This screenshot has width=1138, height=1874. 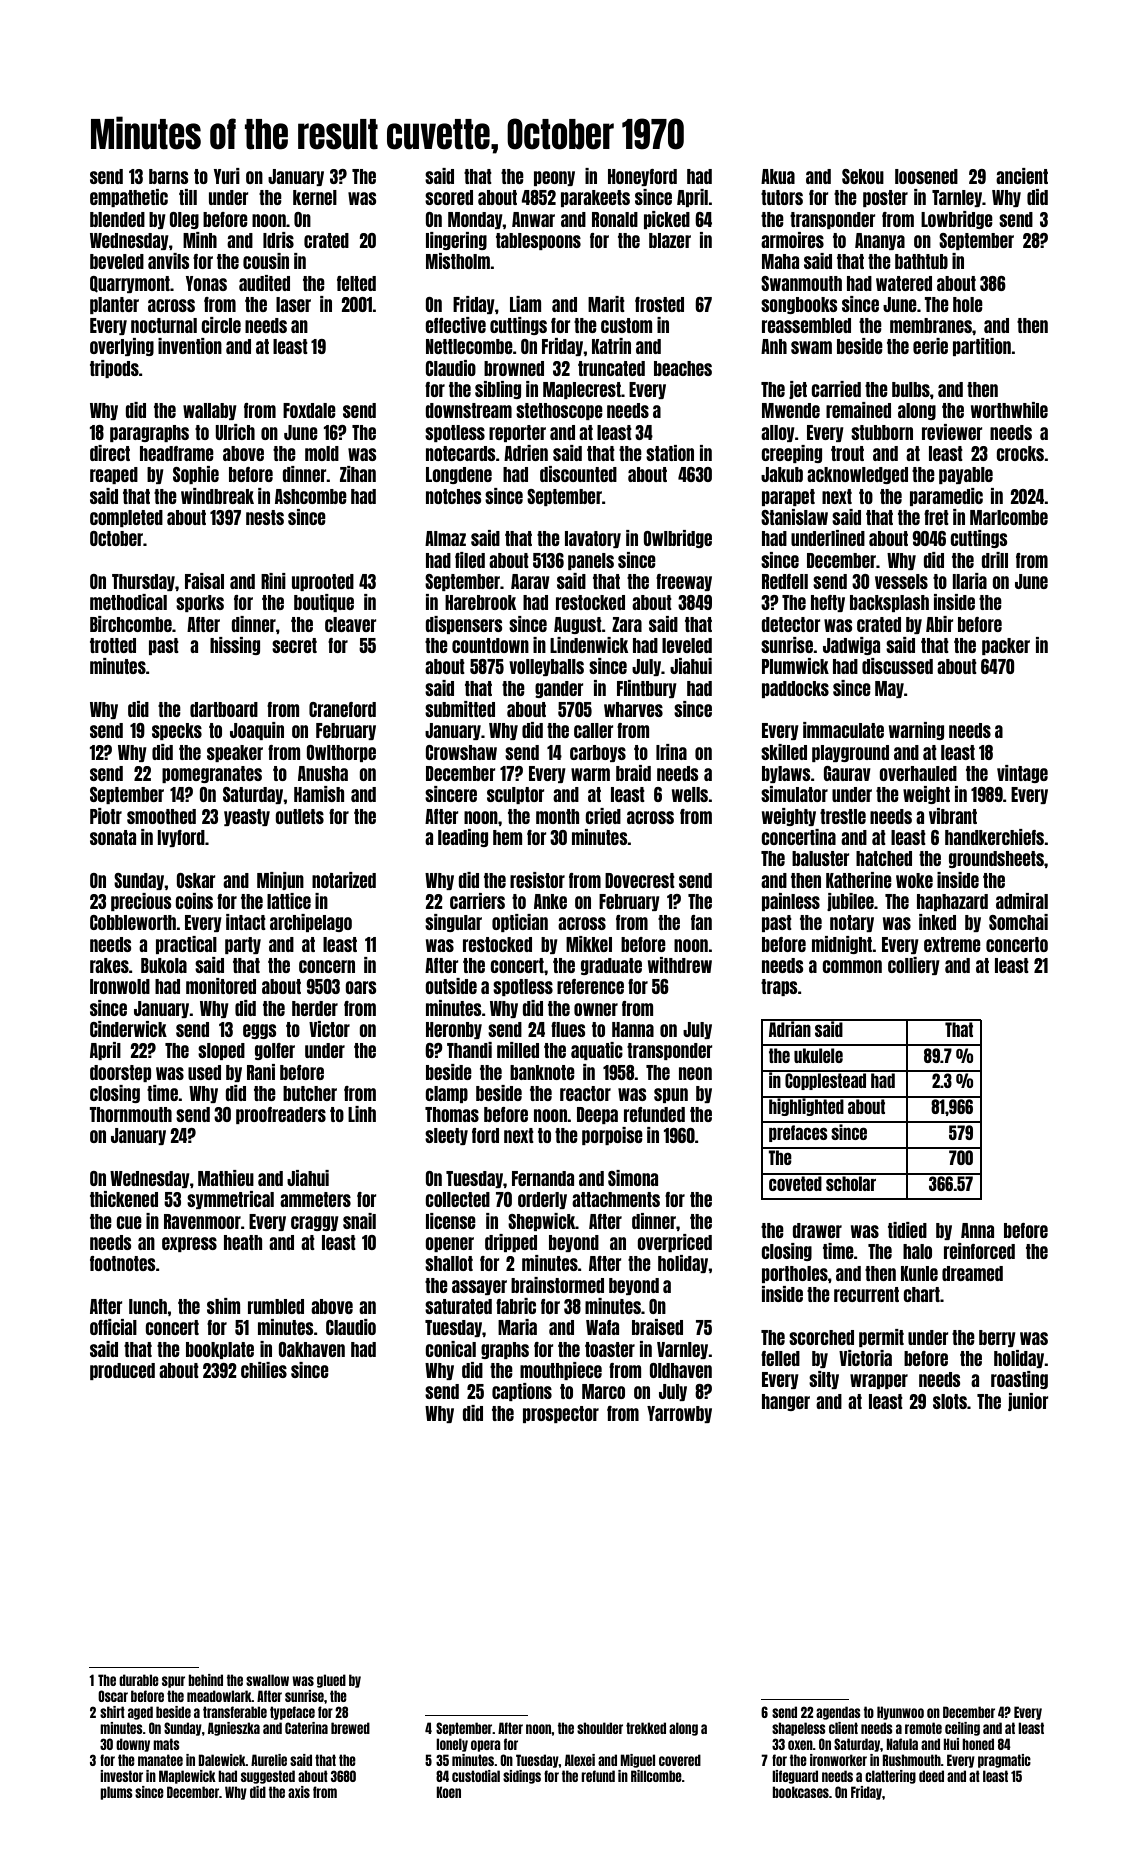 I want to click on armoires, so click(x=792, y=240).
